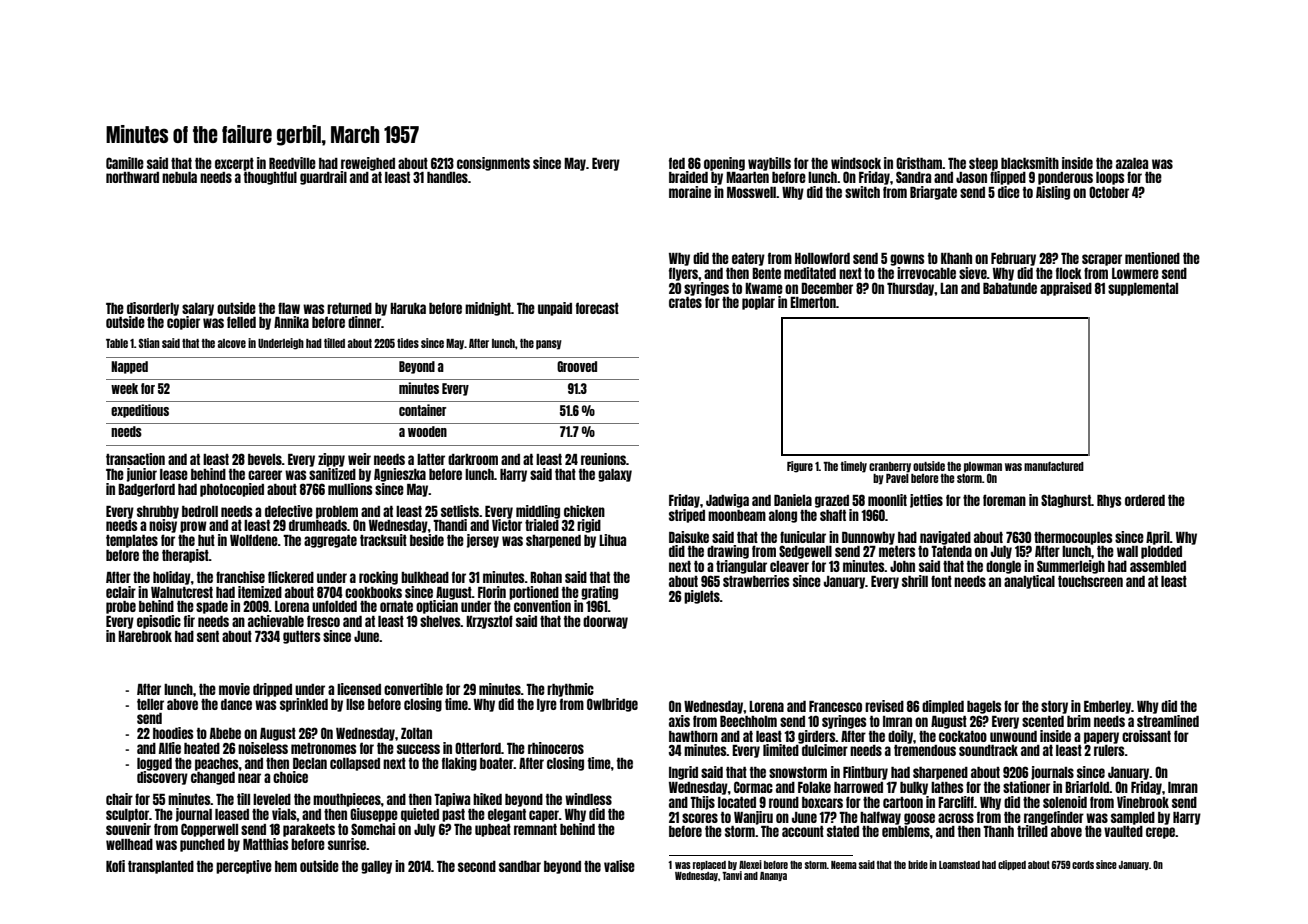 Image resolution: width=1308 pixels, height=924 pixels. What do you see at coordinates (685, 302) in the page?
I see `crates` at bounding box center [685, 302].
